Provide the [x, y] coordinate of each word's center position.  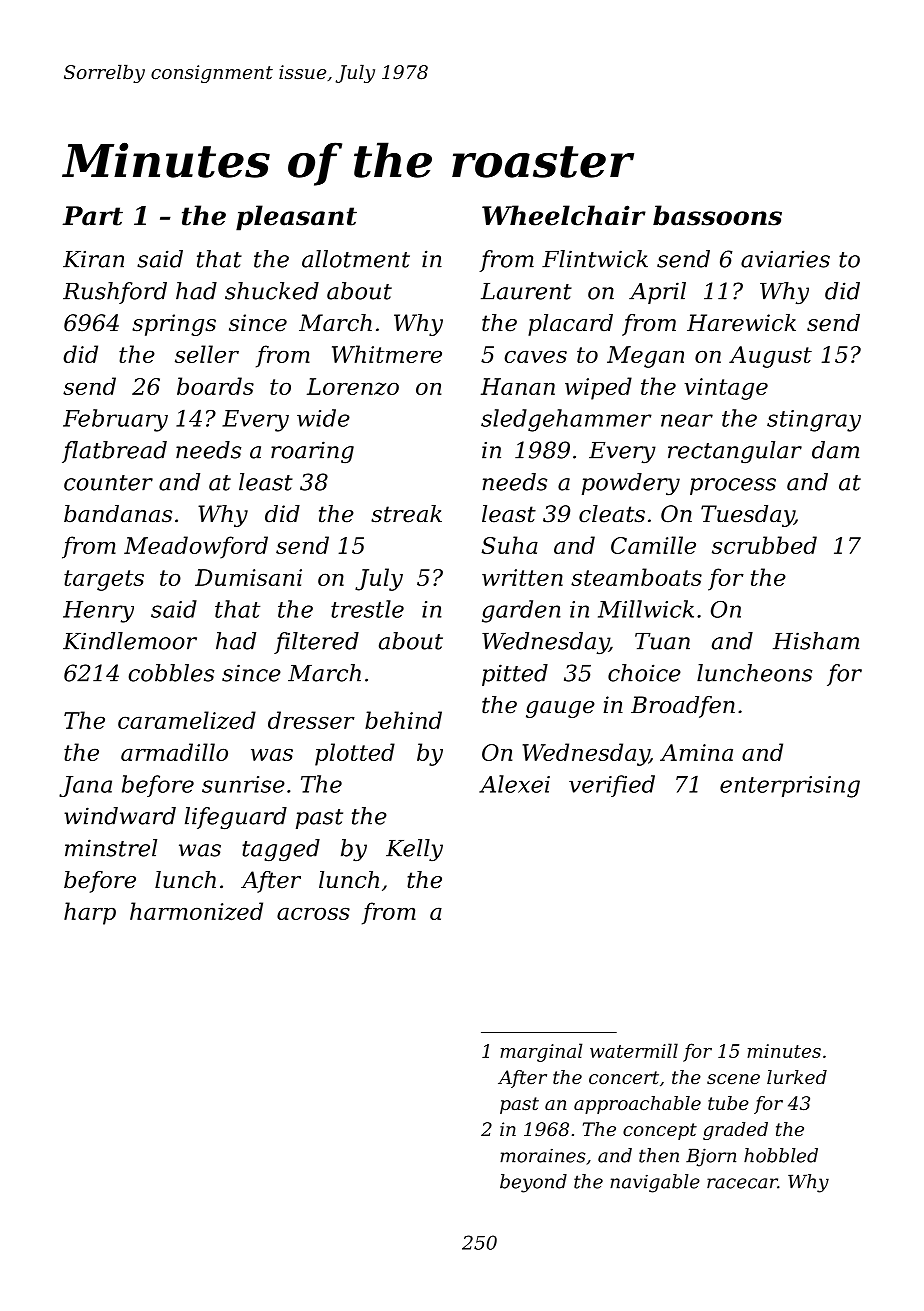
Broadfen [683, 707]
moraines [543, 1156]
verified [612, 786]
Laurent [526, 291]
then [659, 1155]
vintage [726, 389]
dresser [311, 720]
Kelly [414, 850]
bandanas [118, 514]
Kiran [93, 259]
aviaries [785, 259]
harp [90, 913]
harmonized [196, 911]
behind [403, 720]
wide [323, 418]
